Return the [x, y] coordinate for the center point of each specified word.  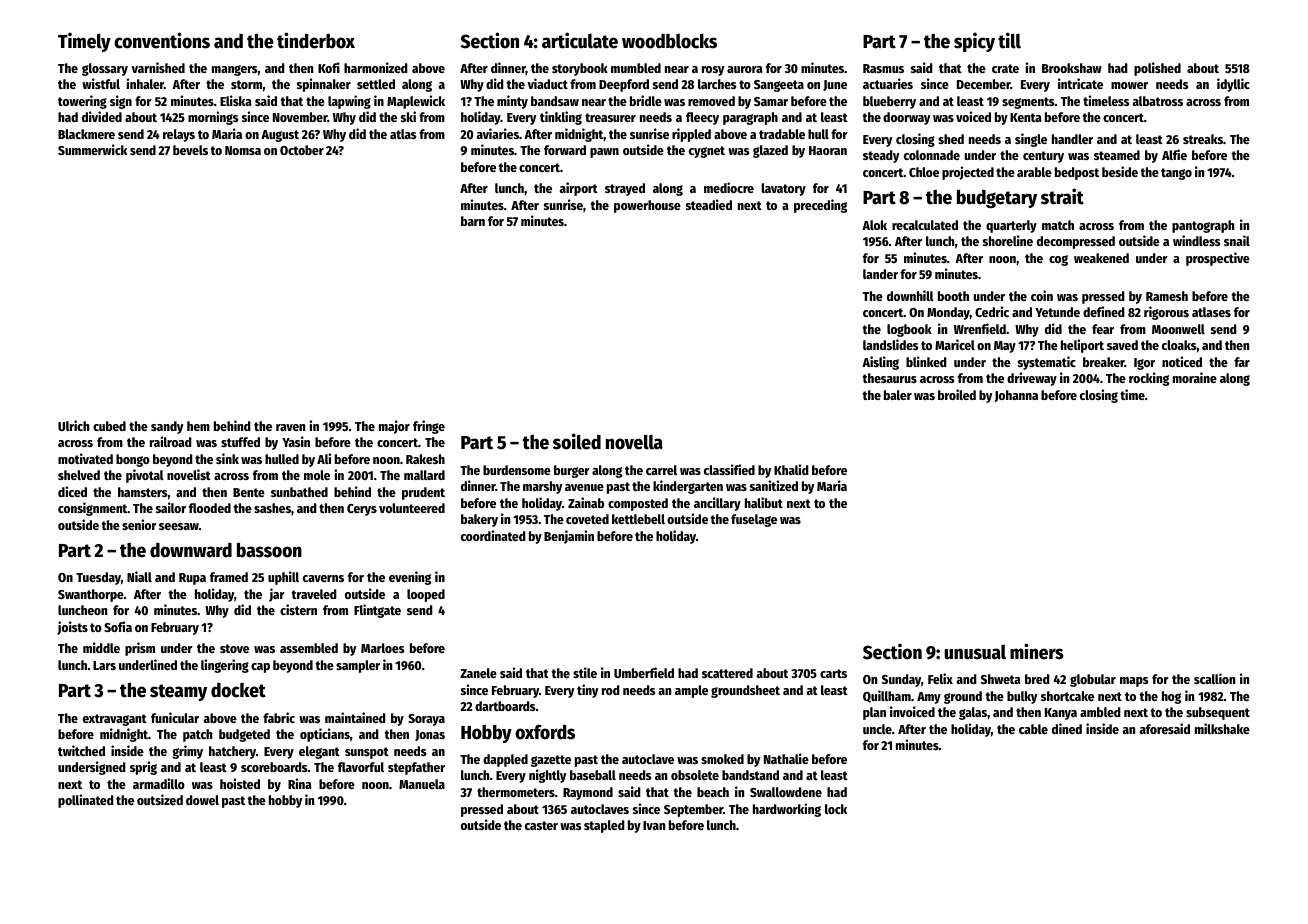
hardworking [787, 810]
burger [572, 471]
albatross [1158, 101]
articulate [580, 40]
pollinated [86, 801]
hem [198, 426]
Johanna [1016, 396]
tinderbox [316, 40]
